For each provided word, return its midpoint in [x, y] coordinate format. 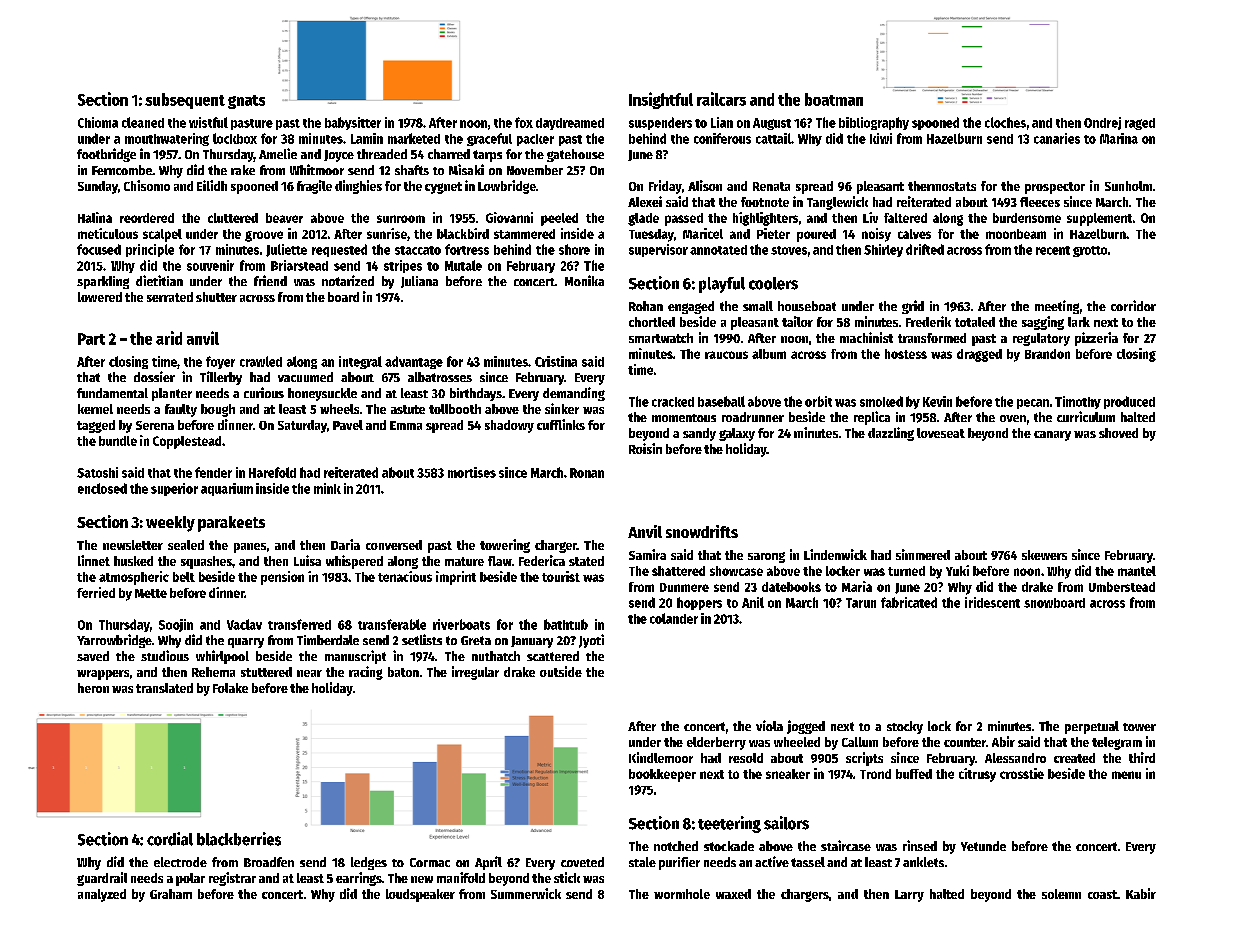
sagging [1043, 323]
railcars [721, 99]
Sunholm [1128, 186]
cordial [170, 839]
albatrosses [440, 377]
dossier [154, 376]
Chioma [98, 122]
